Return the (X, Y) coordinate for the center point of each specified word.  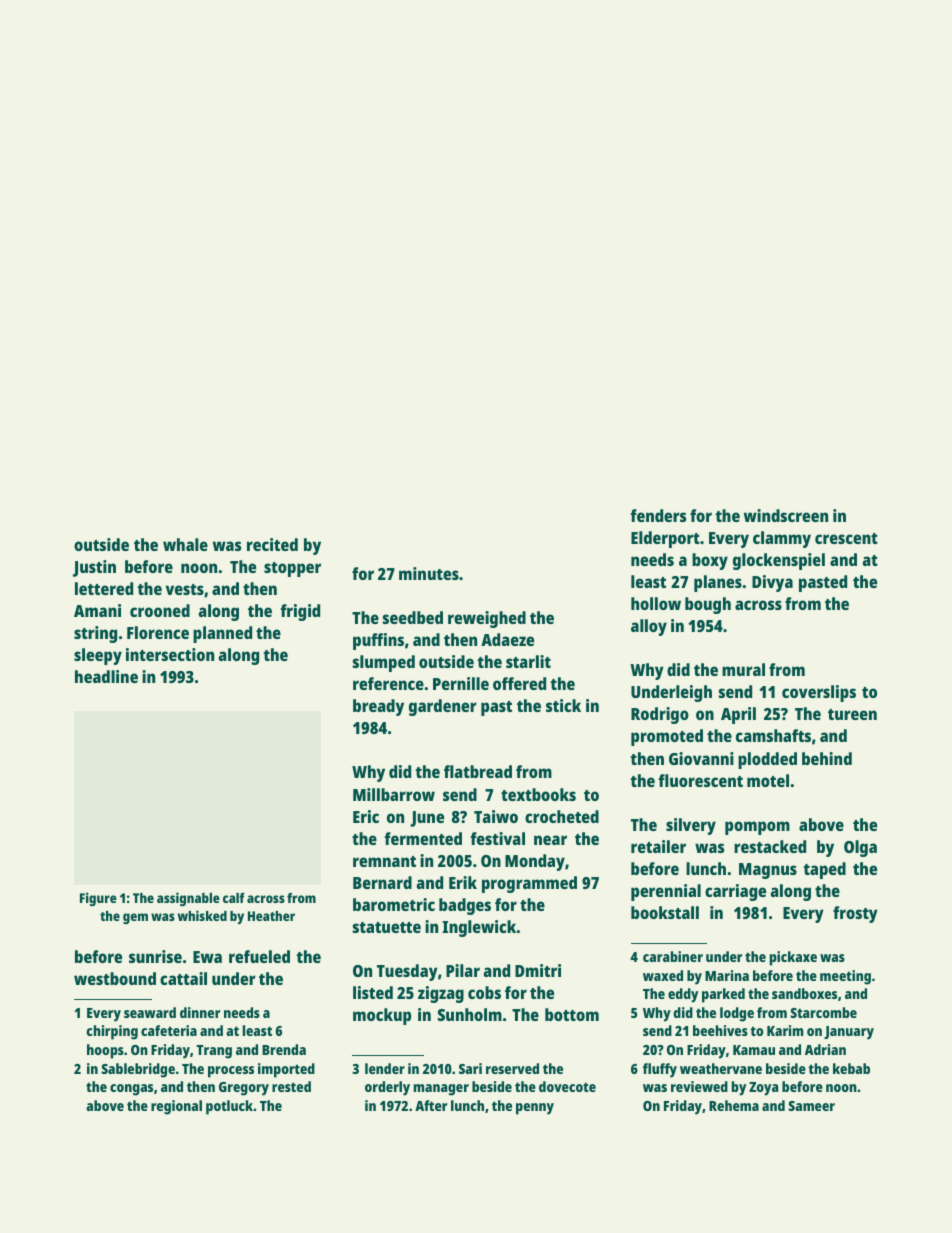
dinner (200, 1012)
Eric (366, 816)
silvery (691, 826)
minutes (429, 573)
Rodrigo (660, 715)
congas (131, 1090)
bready (378, 707)
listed (373, 992)
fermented (423, 838)
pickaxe (793, 958)
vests (185, 589)
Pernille (461, 683)
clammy (782, 539)
